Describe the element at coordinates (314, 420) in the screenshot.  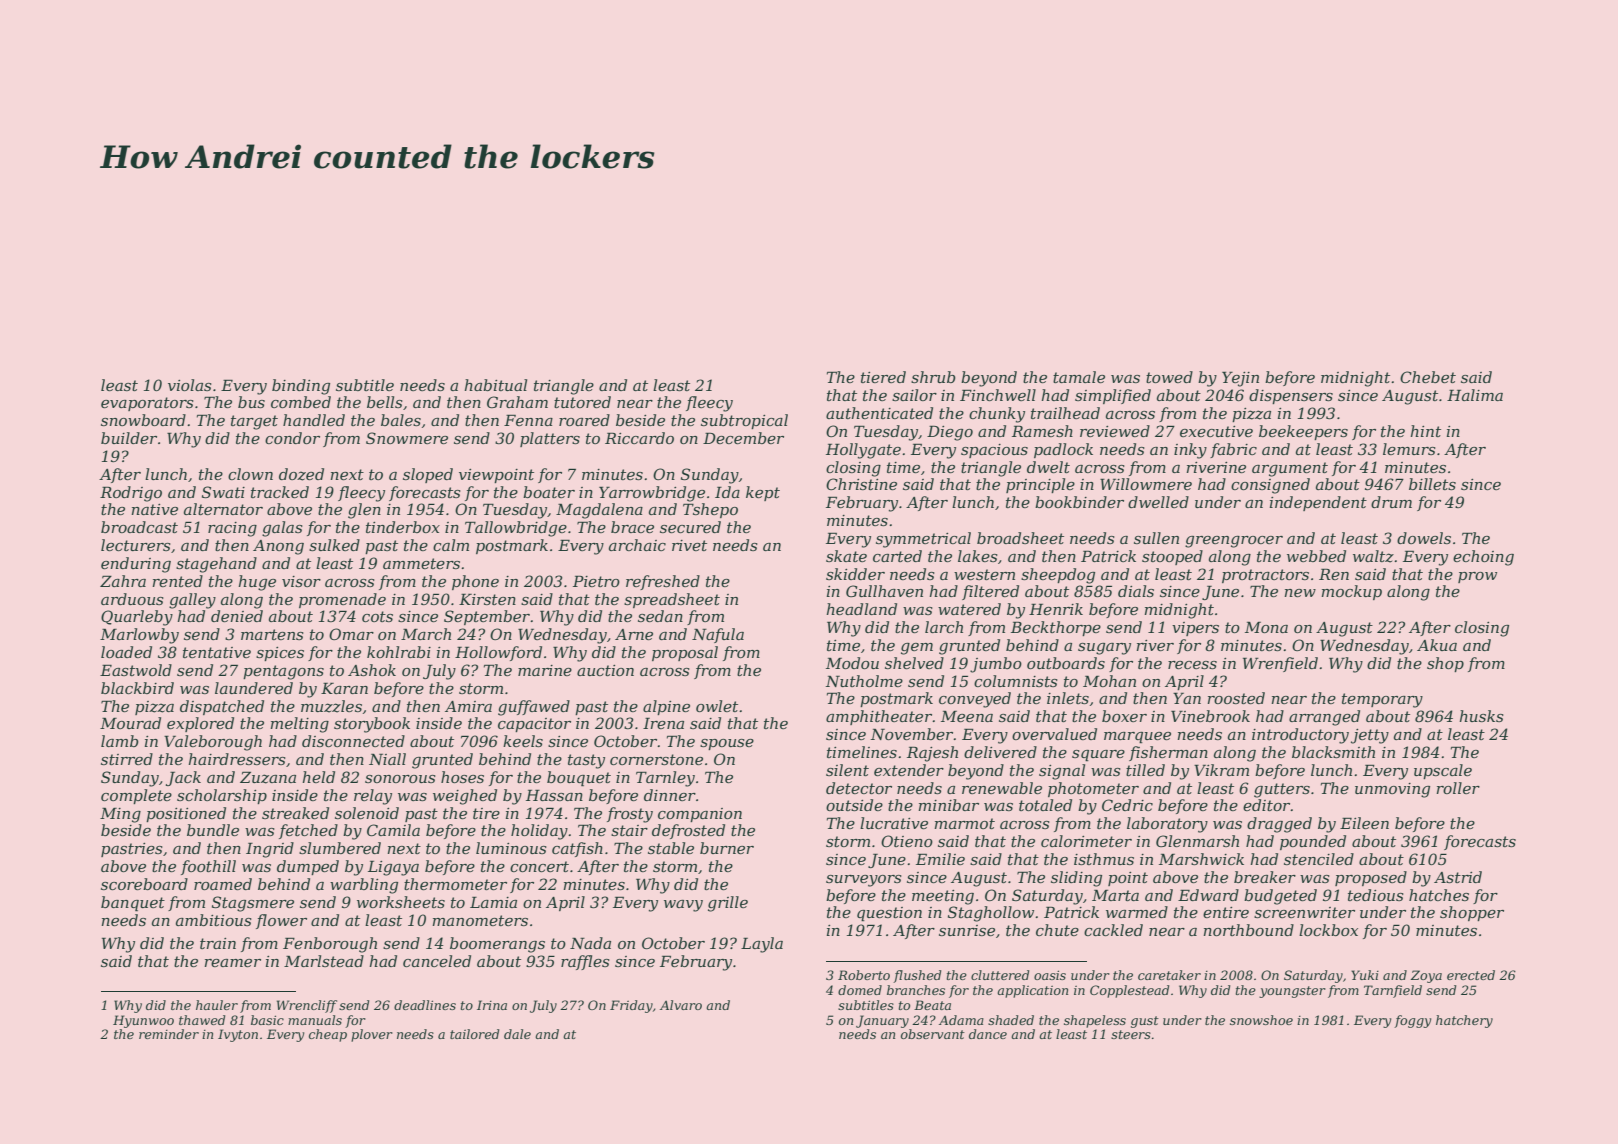
I see `handled` at that location.
